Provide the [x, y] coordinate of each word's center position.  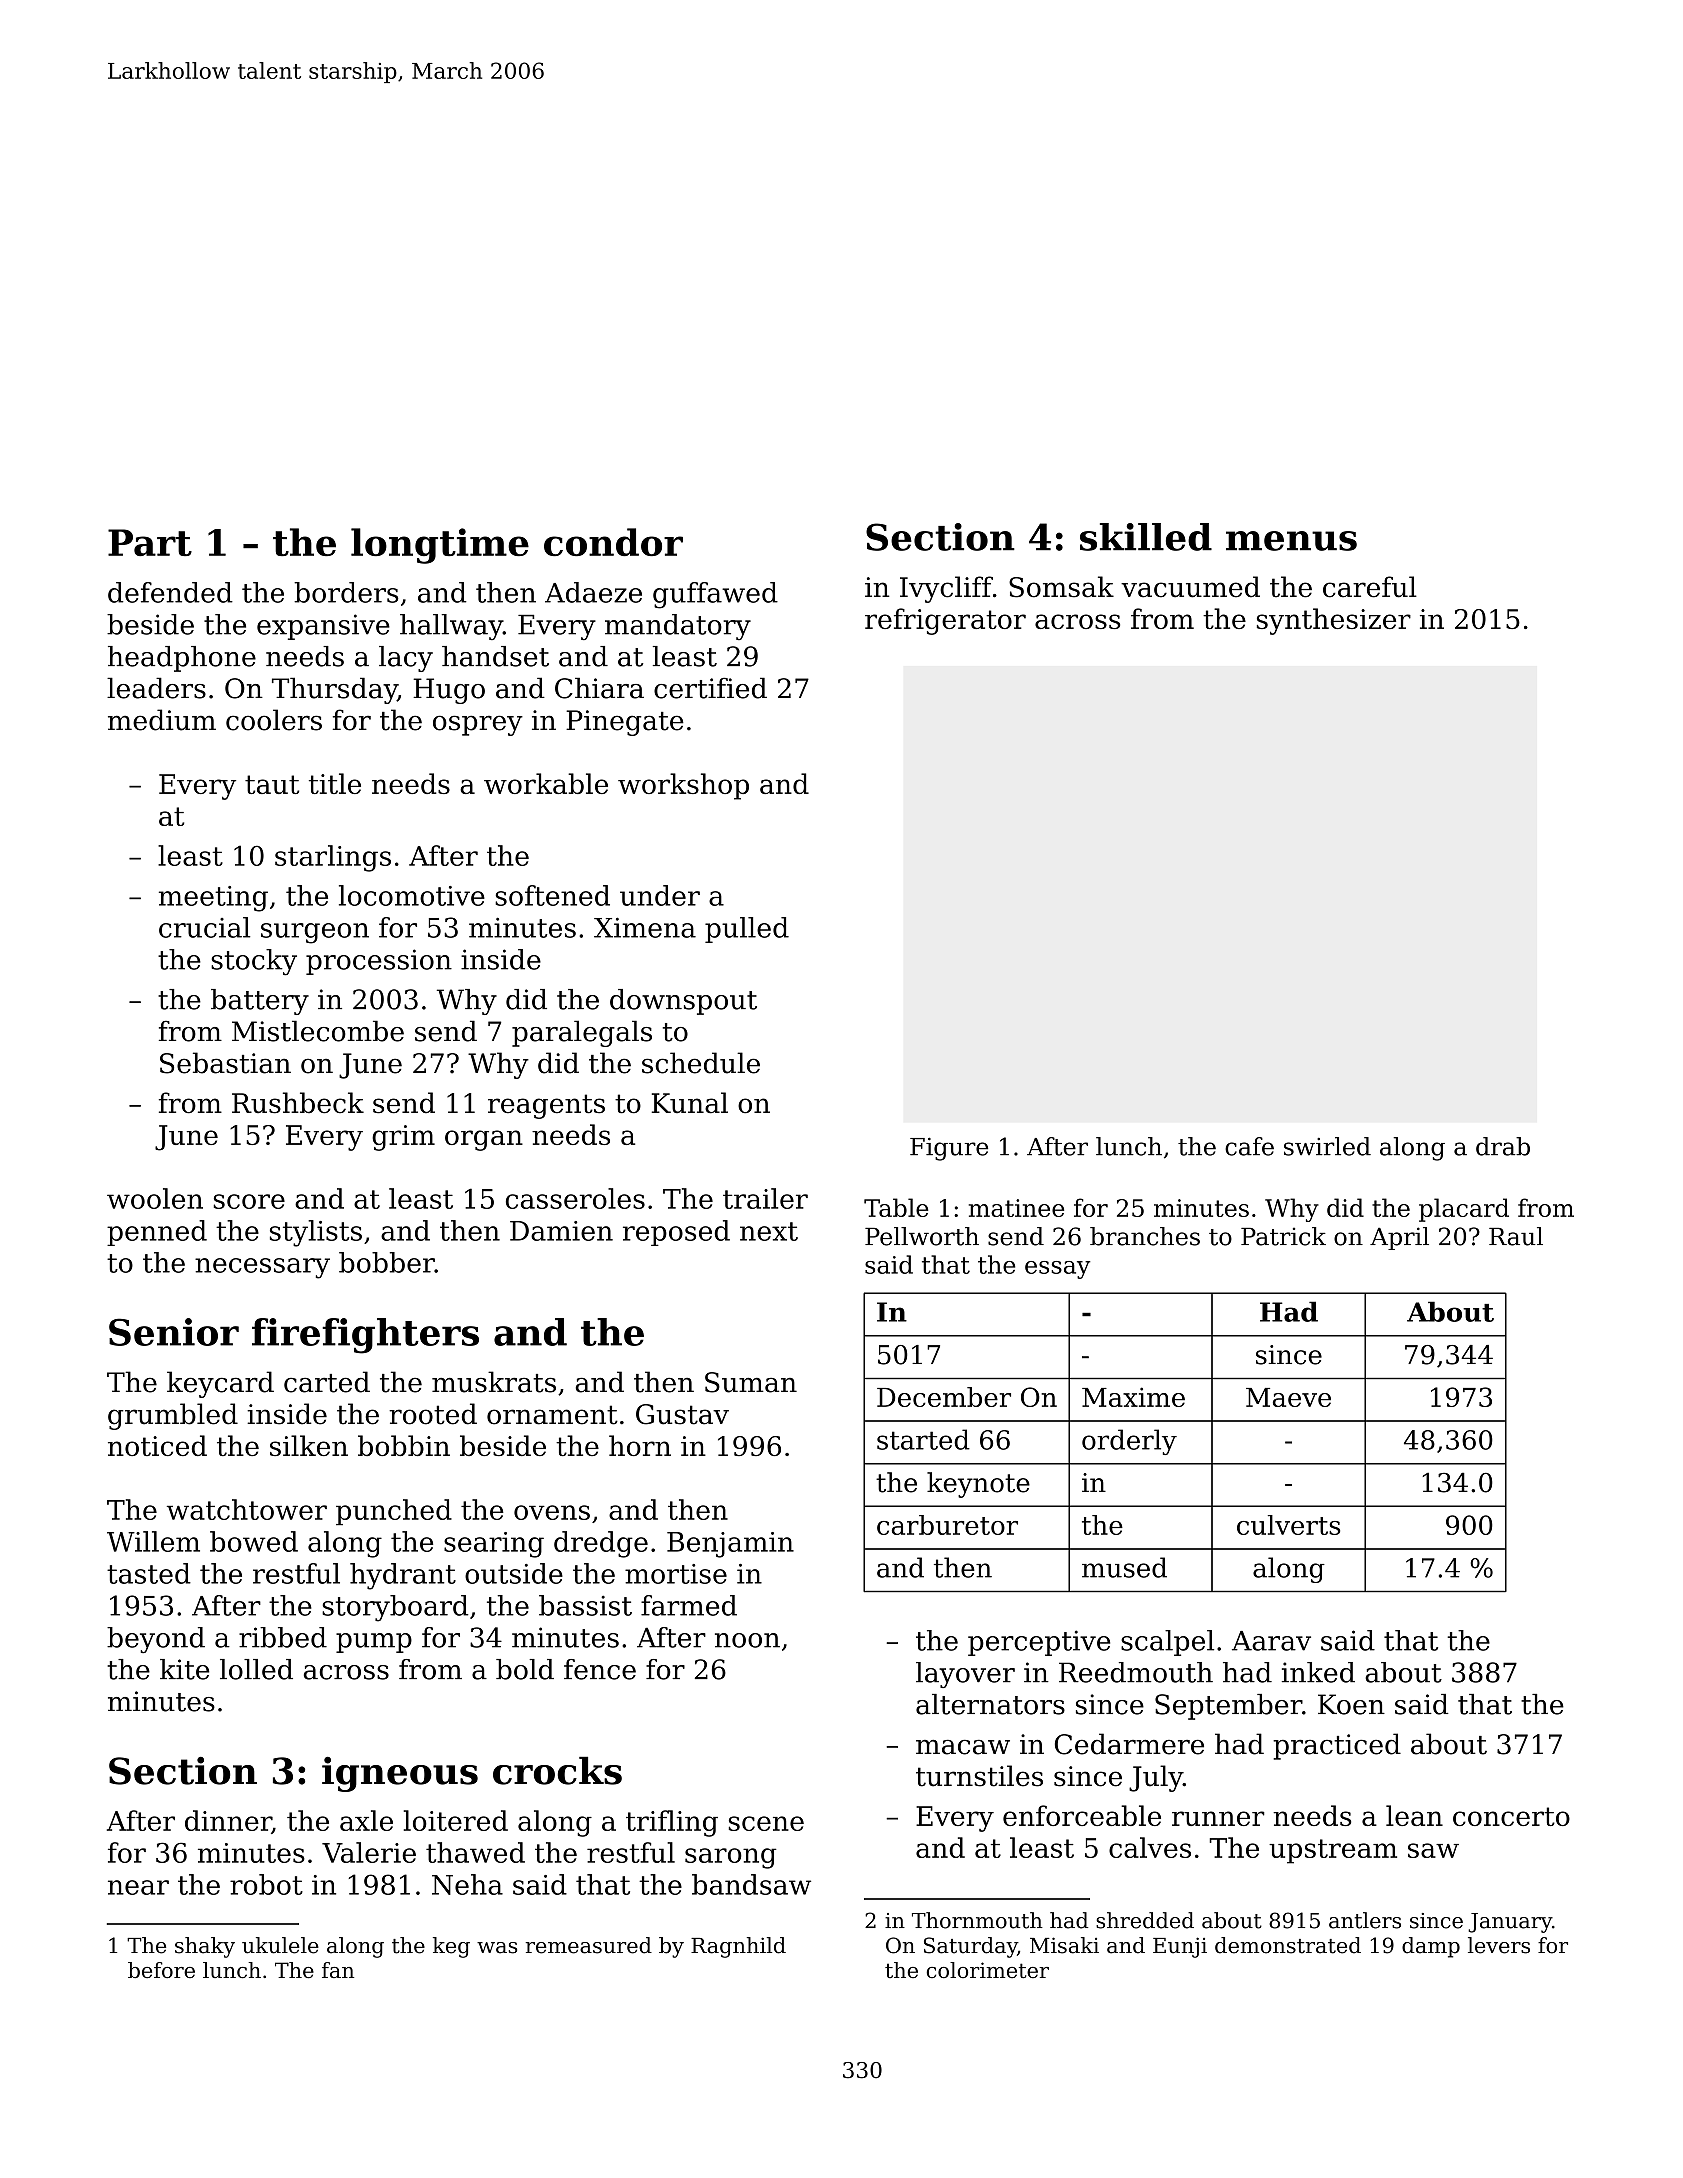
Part [150, 542]
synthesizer [1334, 621]
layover [965, 1675]
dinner [228, 1822]
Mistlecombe [318, 1031]
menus [1291, 541]
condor [613, 542]
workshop [683, 786]
